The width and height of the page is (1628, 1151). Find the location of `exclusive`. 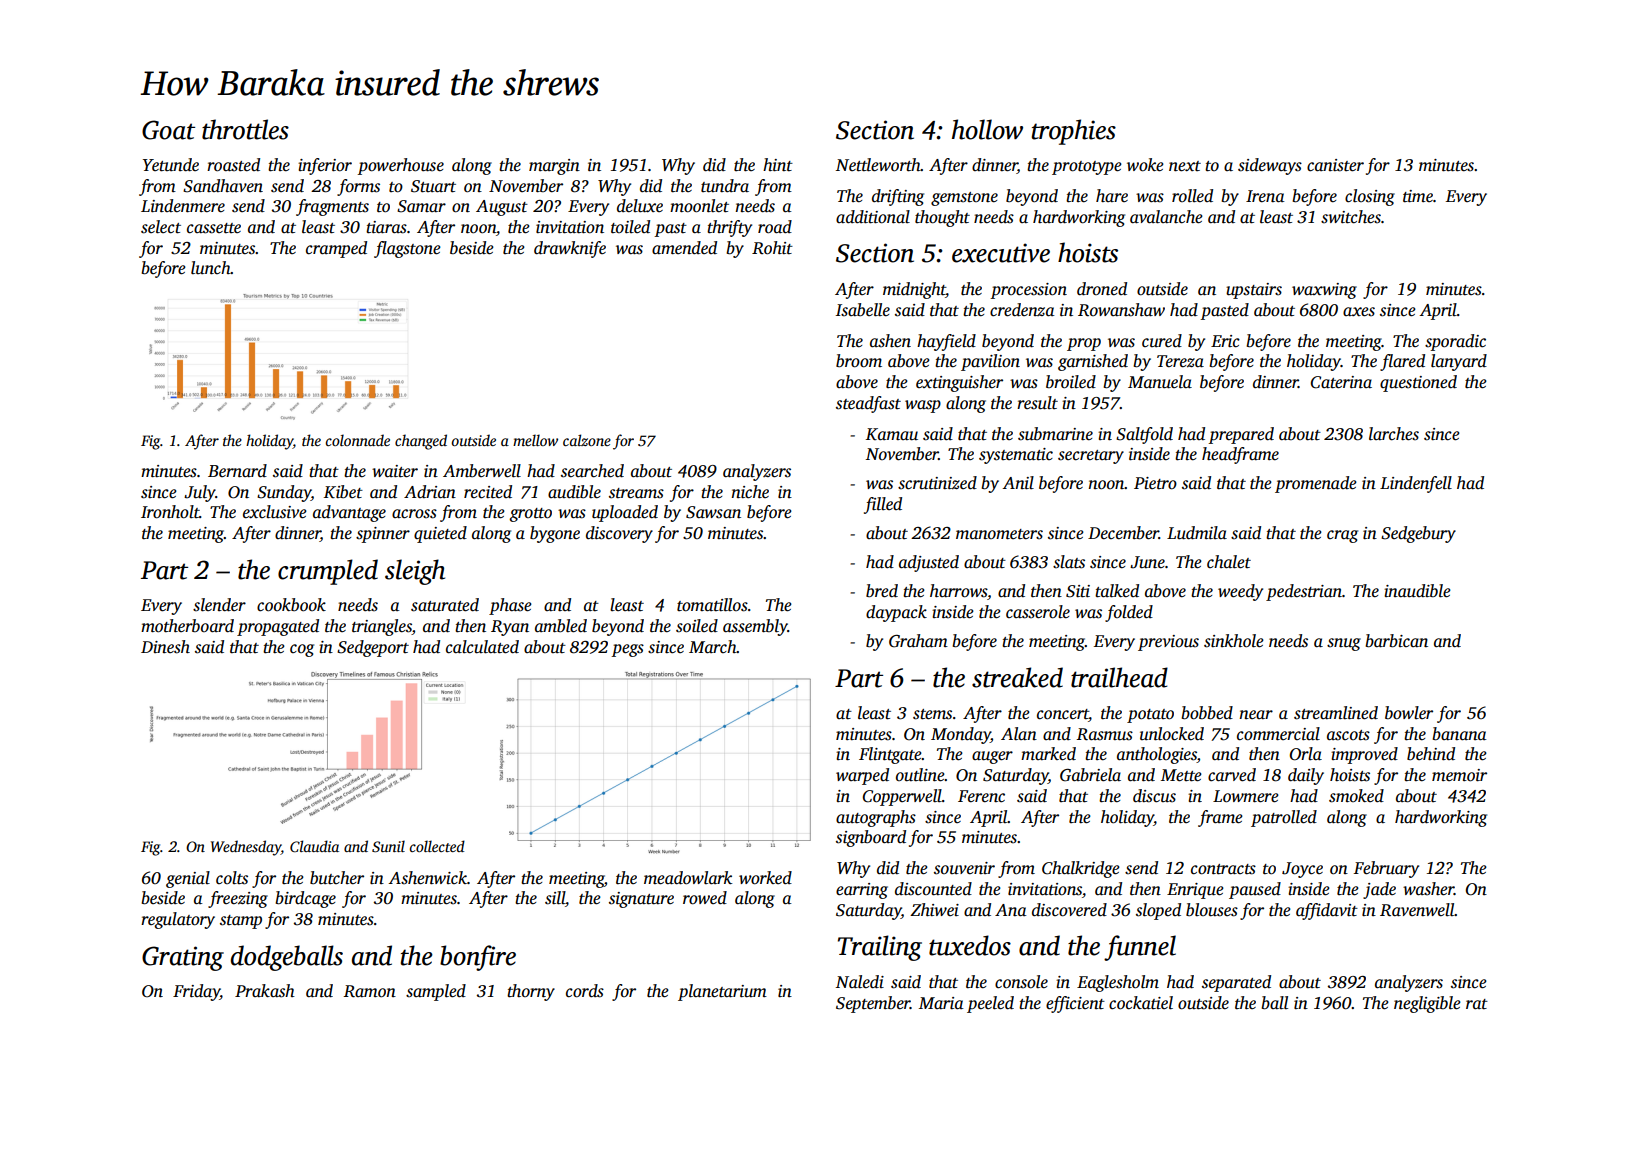

exclusive is located at coordinates (275, 512).
